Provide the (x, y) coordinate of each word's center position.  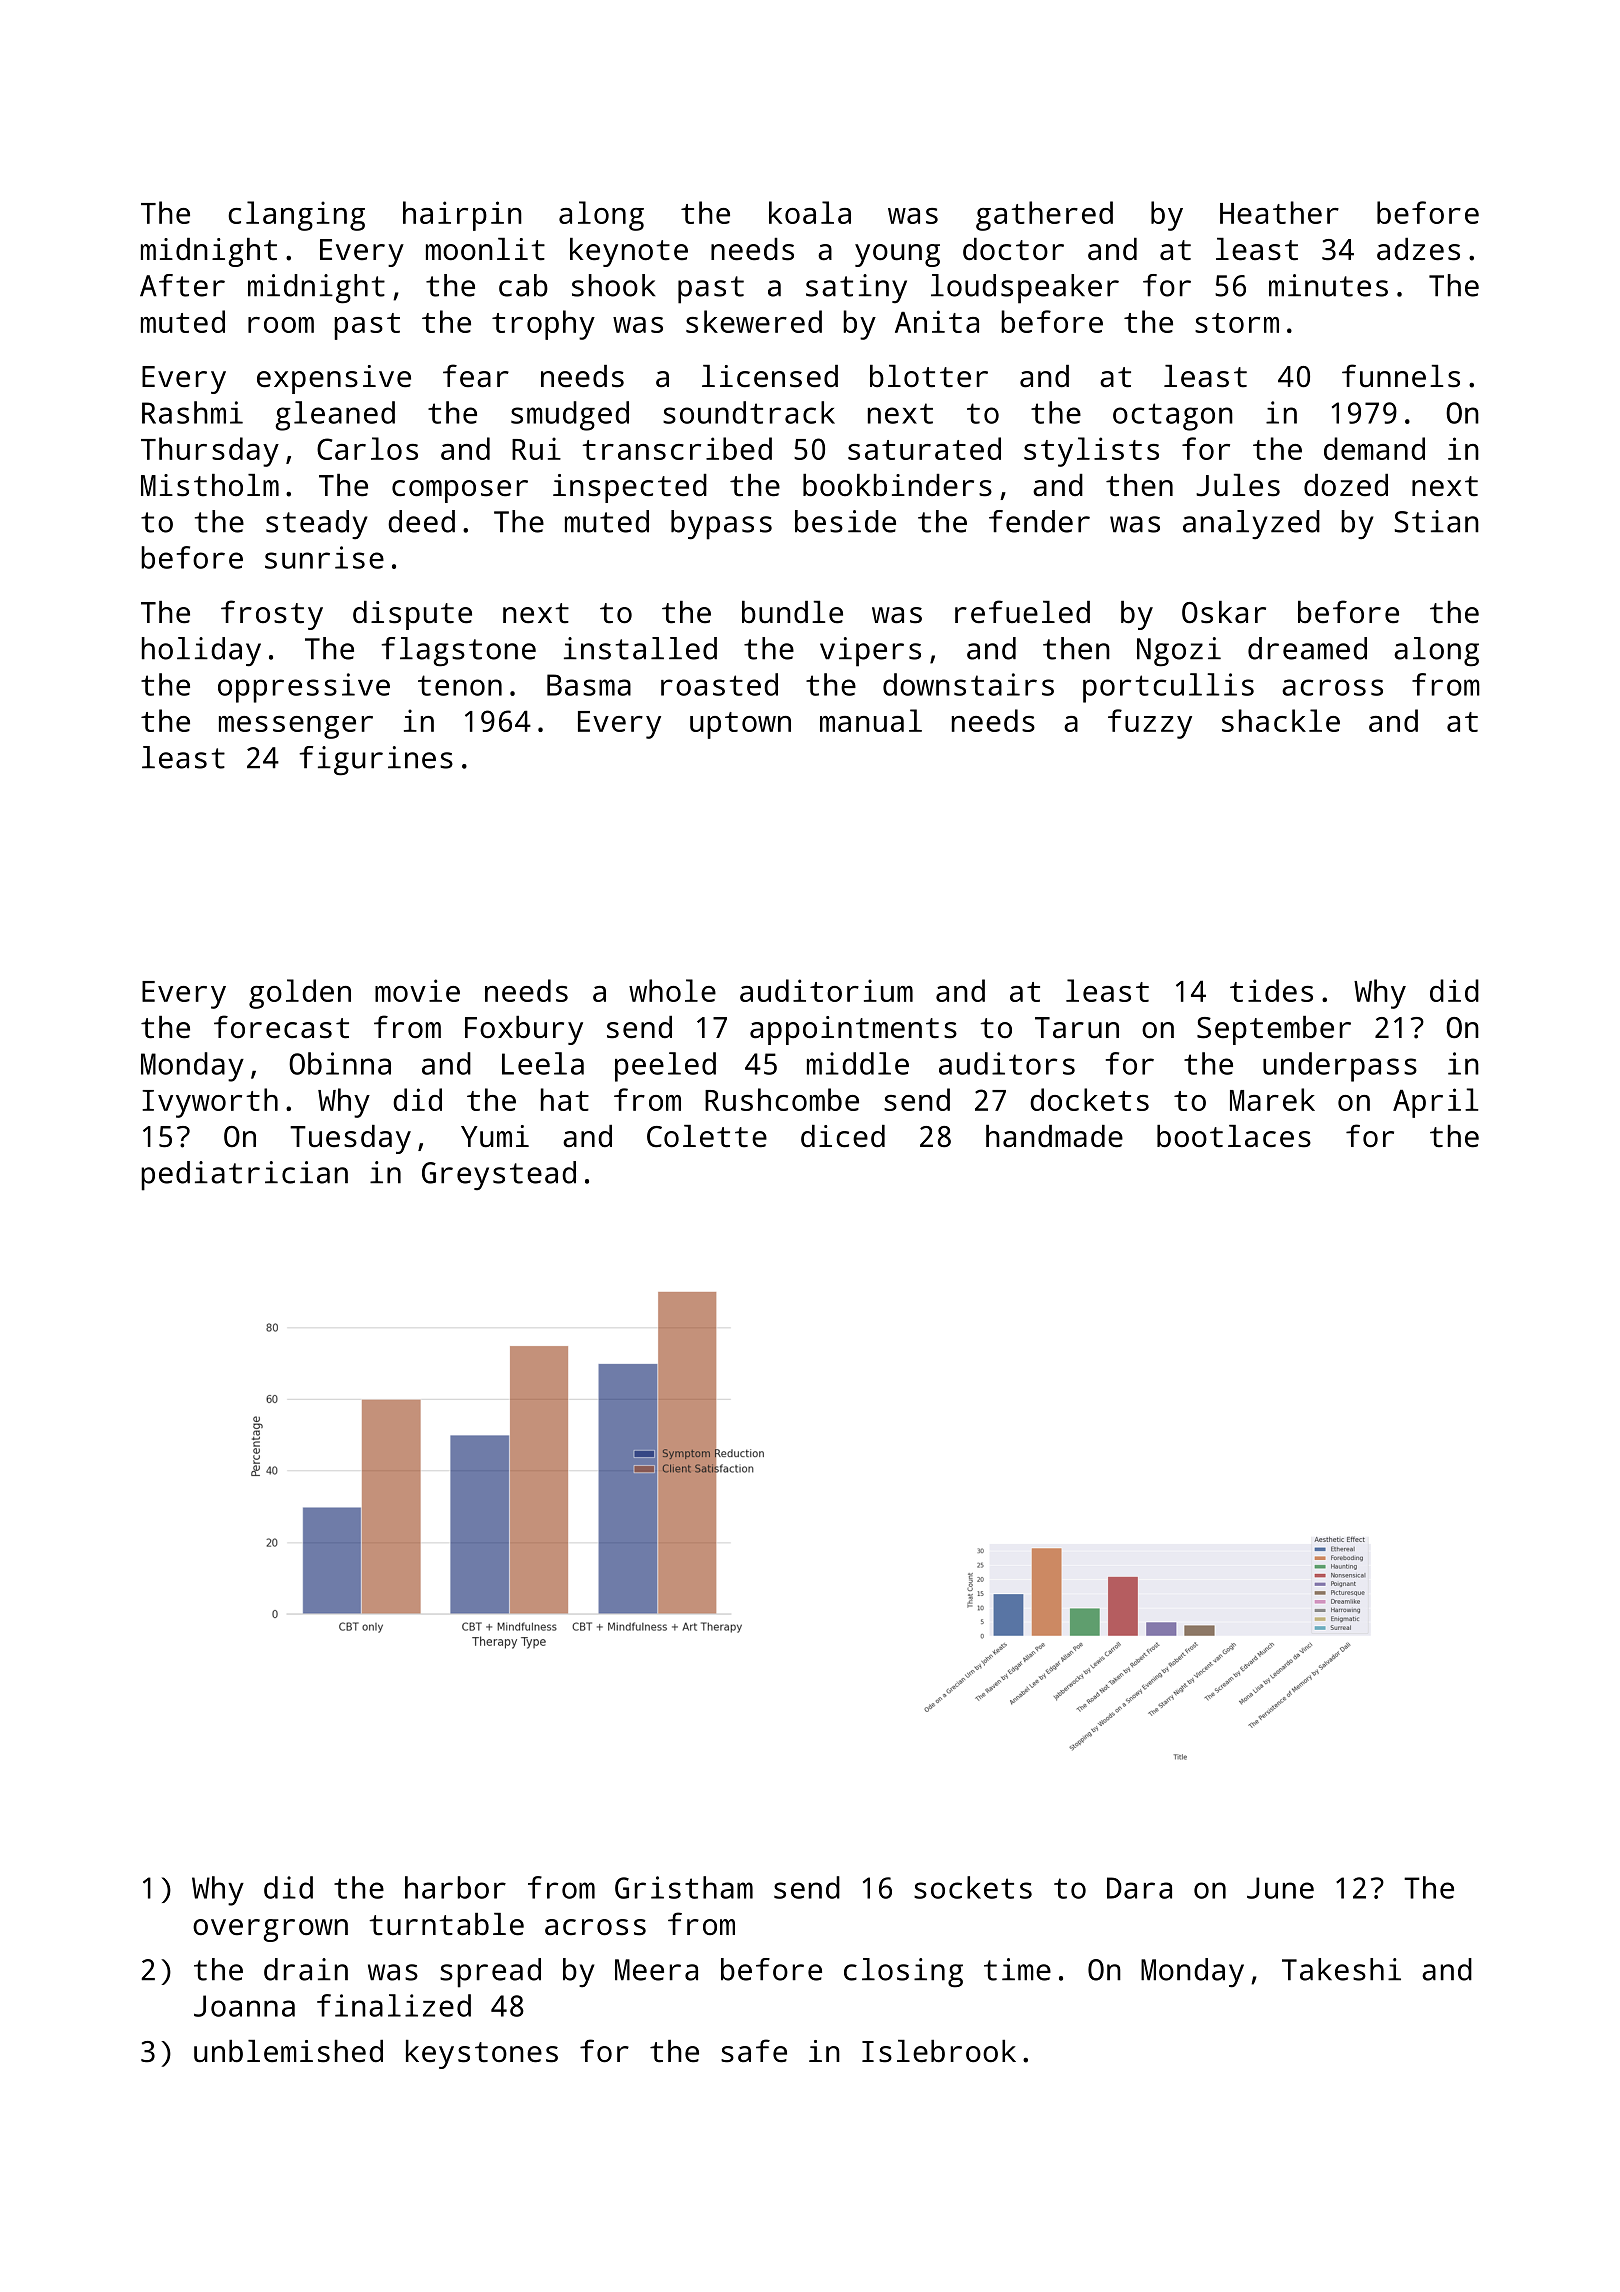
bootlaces (1234, 1136)
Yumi (495, 1136)
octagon (1173, 417)
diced (843, 1136)
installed (640, 648)
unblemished (288, 2051)
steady (316, 525)
